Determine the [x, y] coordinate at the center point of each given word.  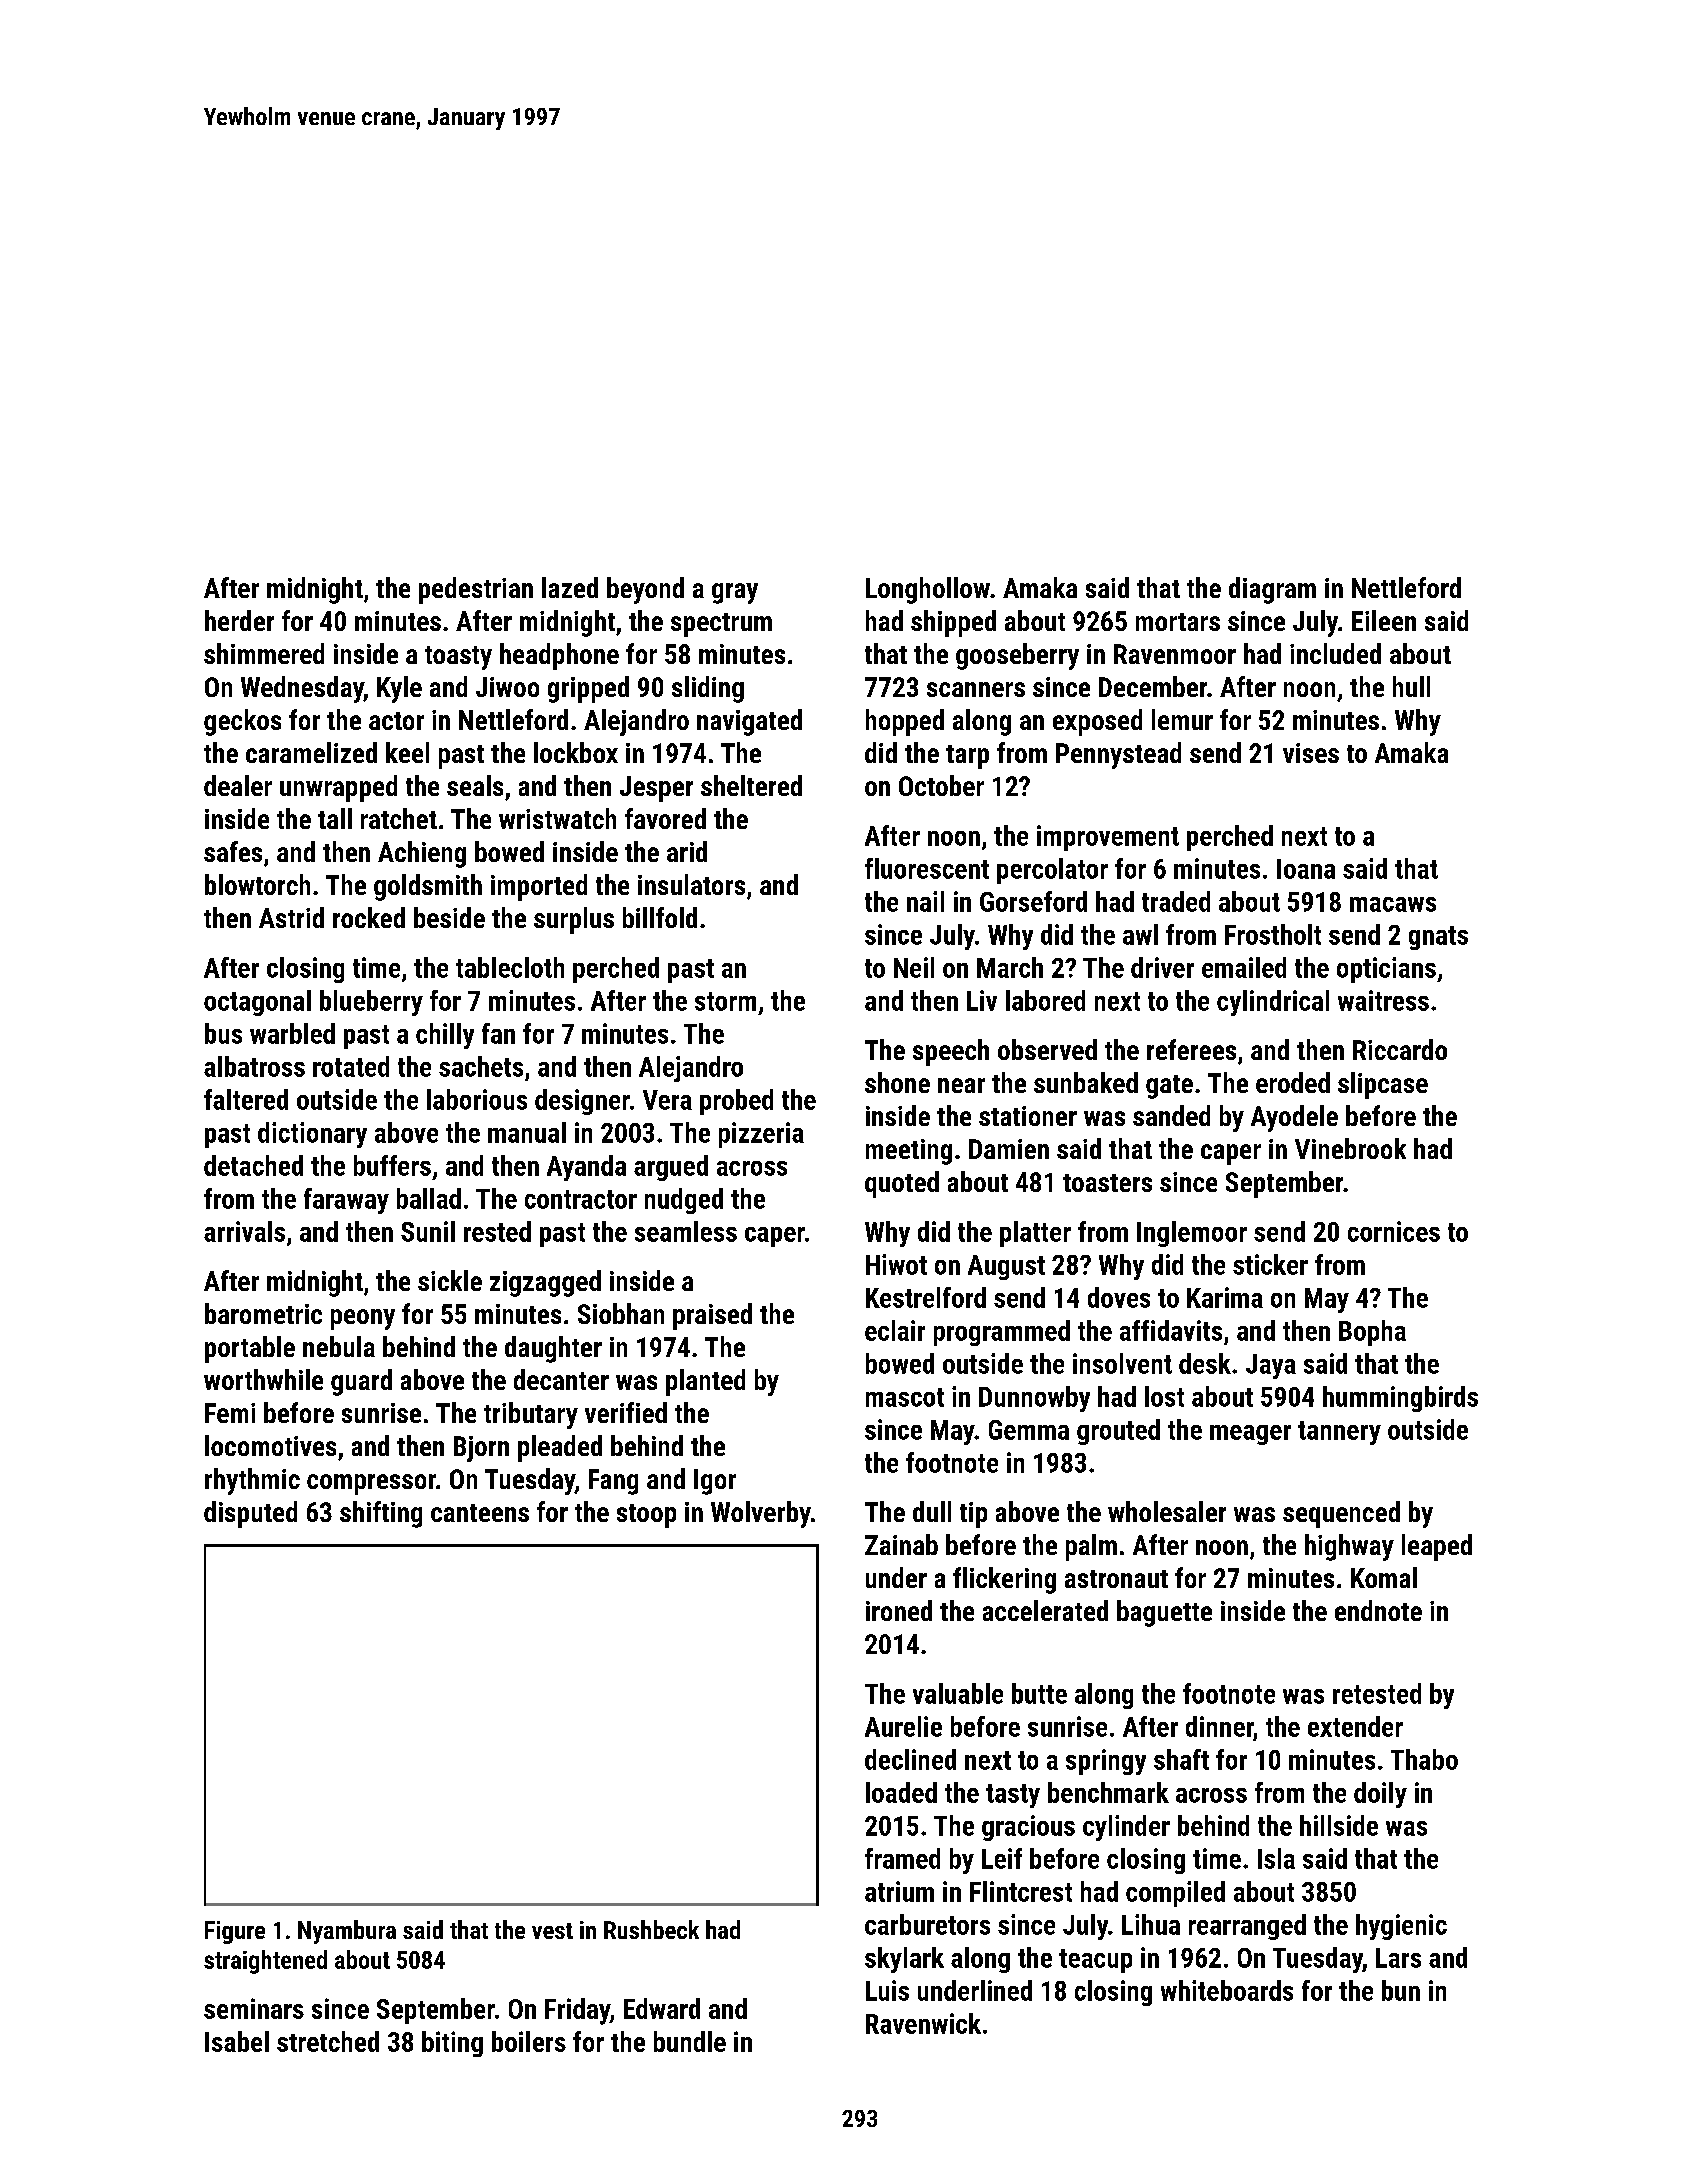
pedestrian [476, 590]
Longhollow [928, 590]
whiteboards [1227, 1990]
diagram [1272, 590]
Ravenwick [923, 2023]
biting [452, 2044]
